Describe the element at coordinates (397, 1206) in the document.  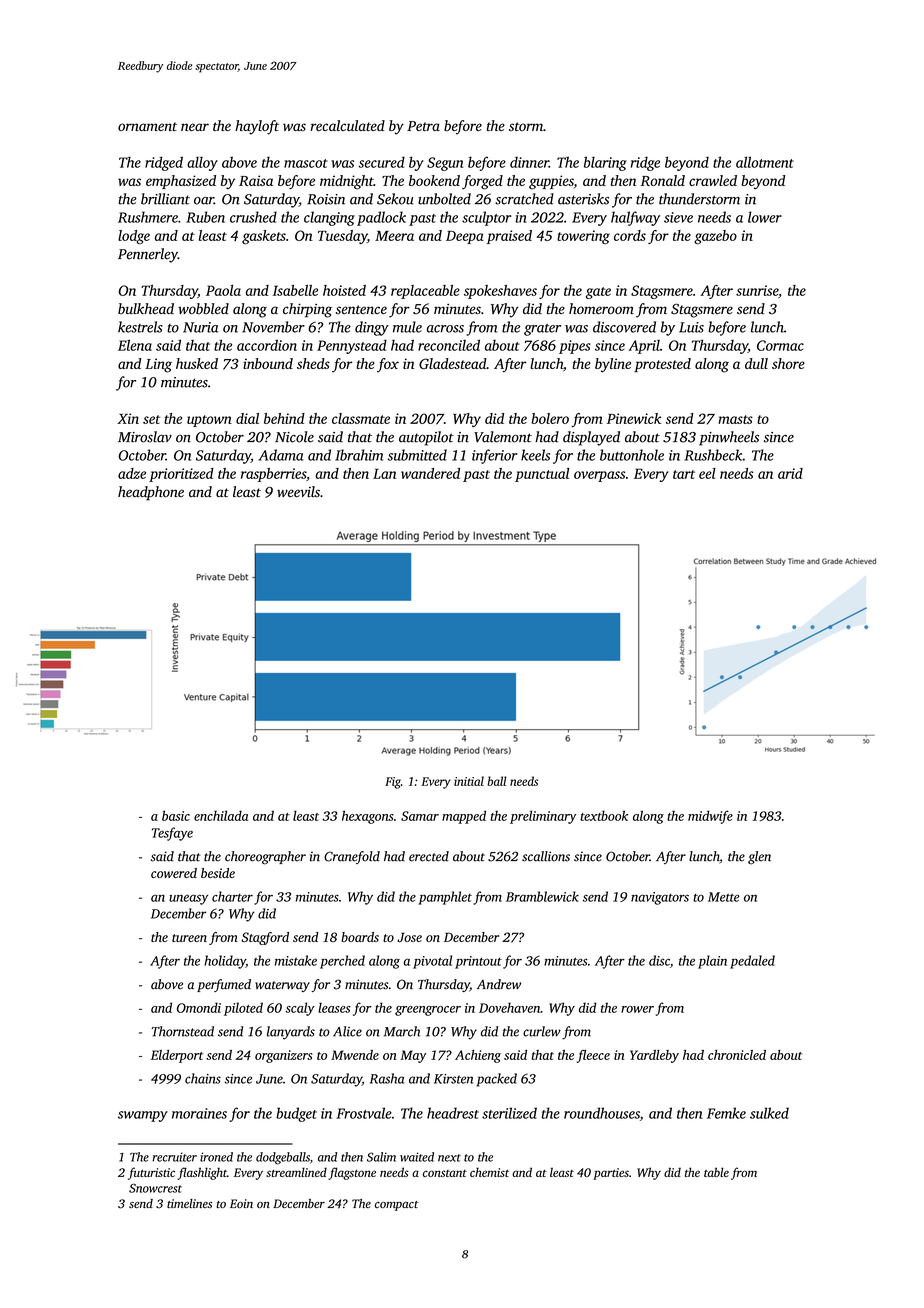
I see `compact` at that location.
